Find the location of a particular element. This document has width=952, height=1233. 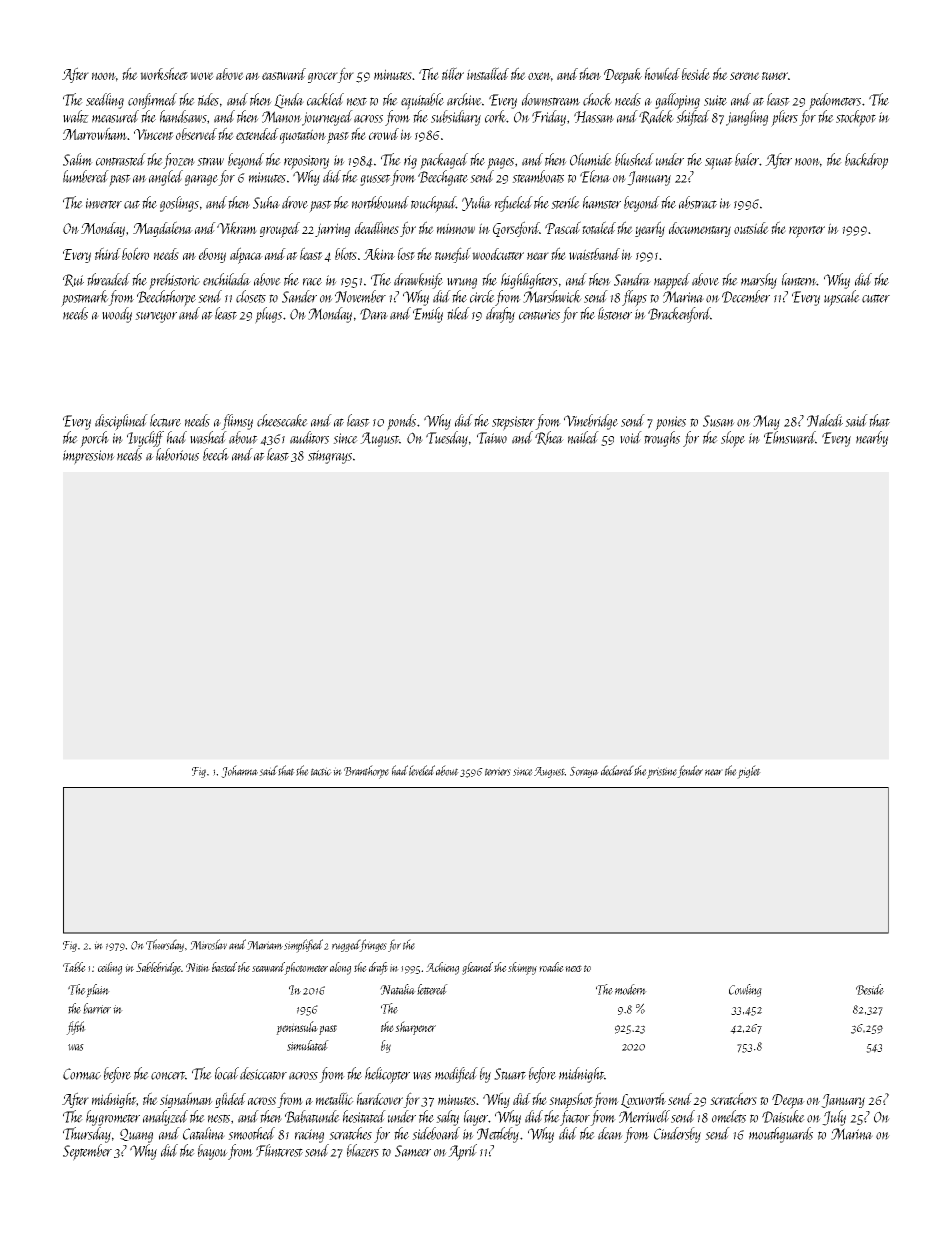

Vinebridge is located at coordinates (591, 422).
